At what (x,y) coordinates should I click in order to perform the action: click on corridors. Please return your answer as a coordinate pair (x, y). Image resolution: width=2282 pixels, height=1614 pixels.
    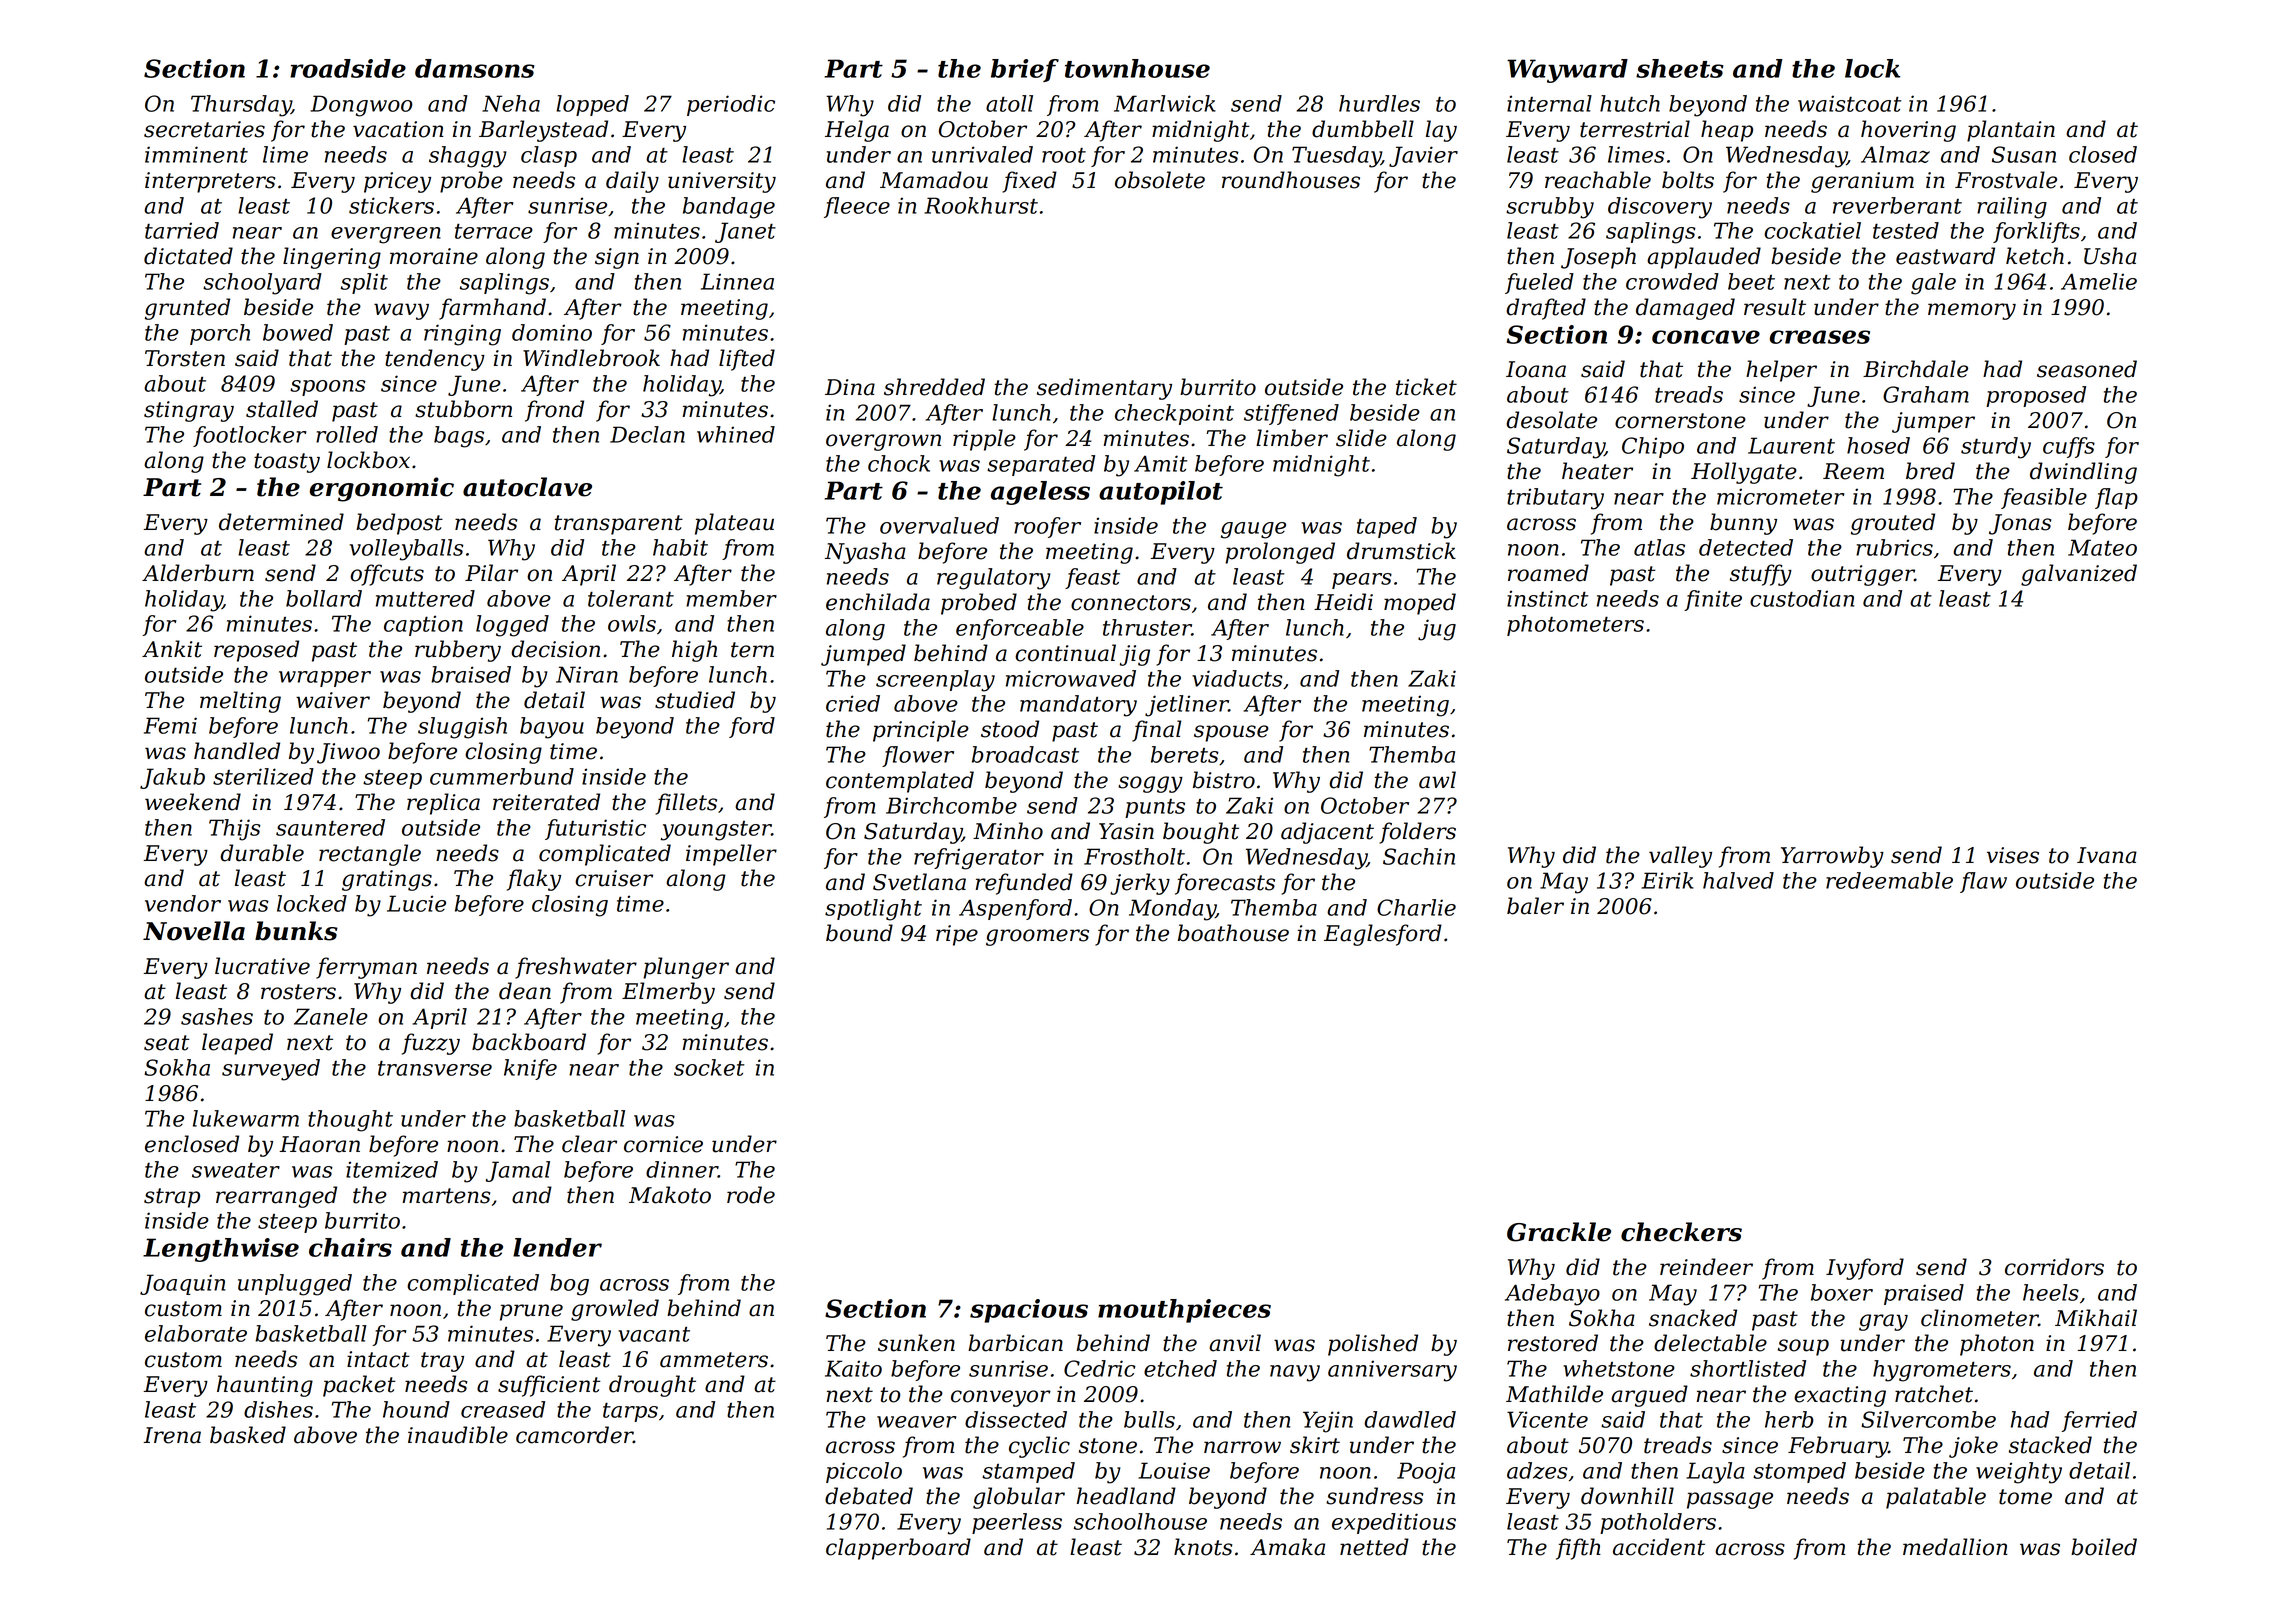
    Looking at the image, I should click on (2054, 1267).
